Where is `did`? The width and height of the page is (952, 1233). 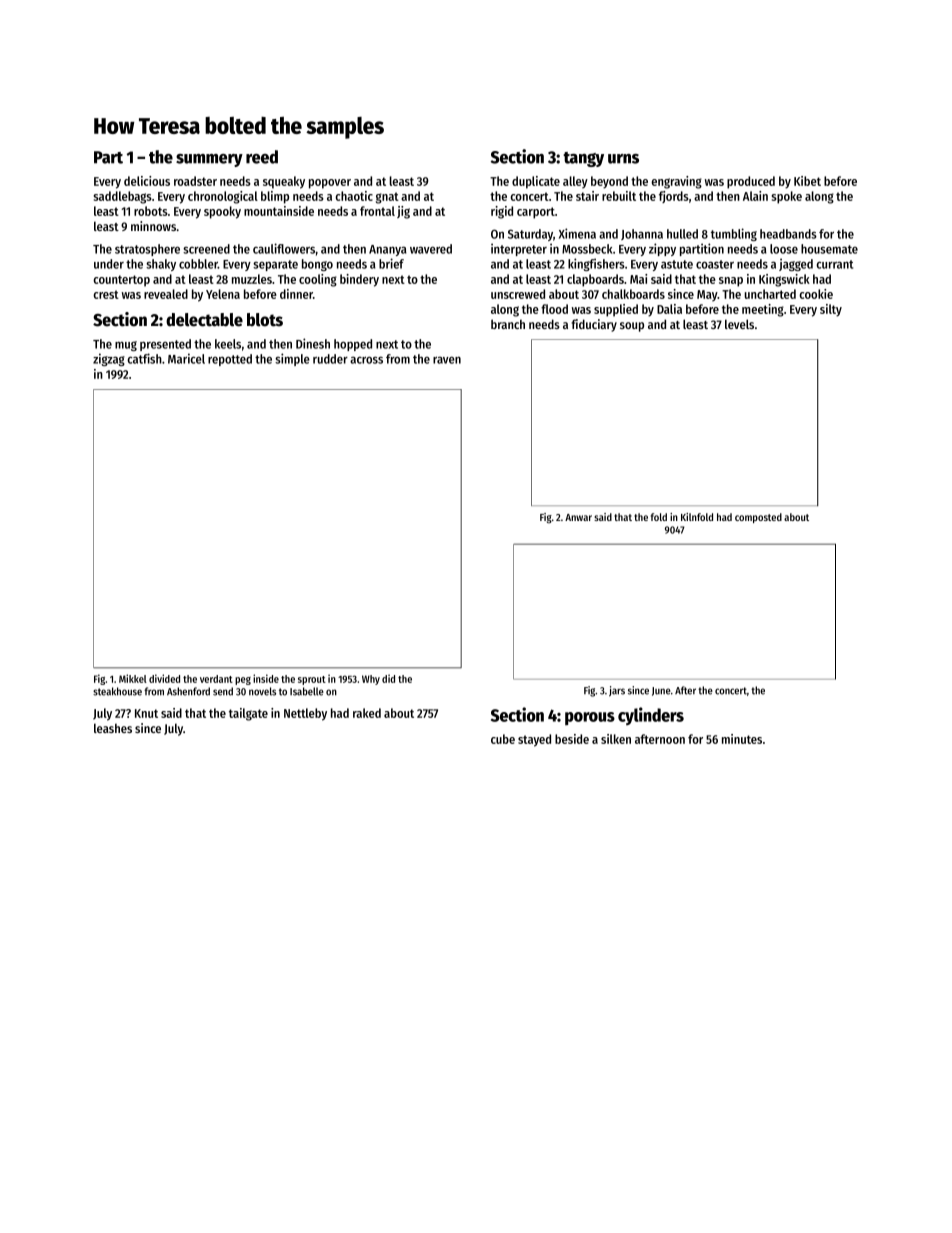 did is located at coordinates (388, 678).
